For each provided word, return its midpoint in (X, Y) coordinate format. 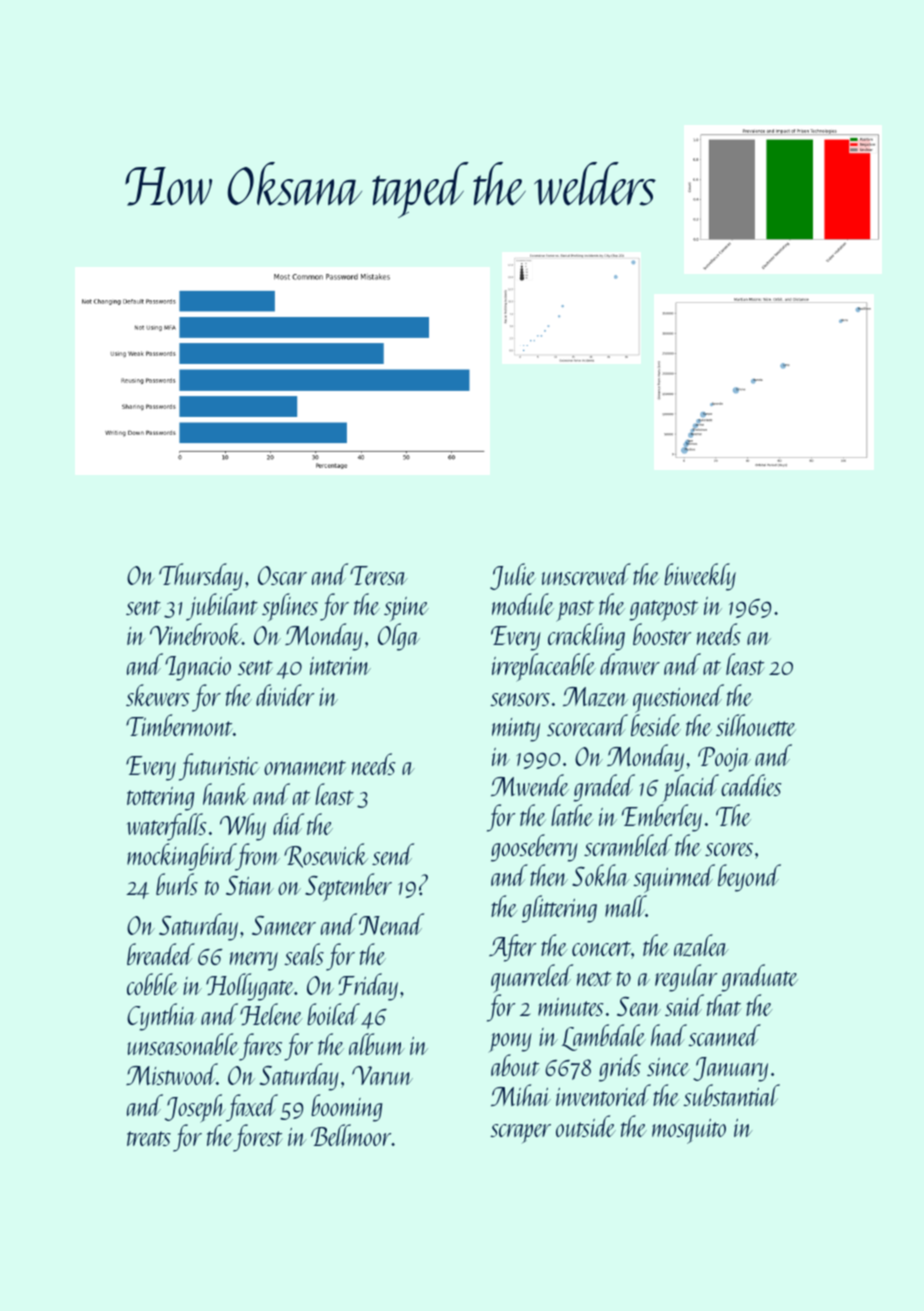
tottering (160, 799)
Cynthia (162, 1017)
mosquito (689, 1131)
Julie (513, 576)
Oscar (282, 575)
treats (149, 1138)
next (594, 978)
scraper (520, 1133)
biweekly (700, 577)
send (393, 854)
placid (690, 788)
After (512, 948)
